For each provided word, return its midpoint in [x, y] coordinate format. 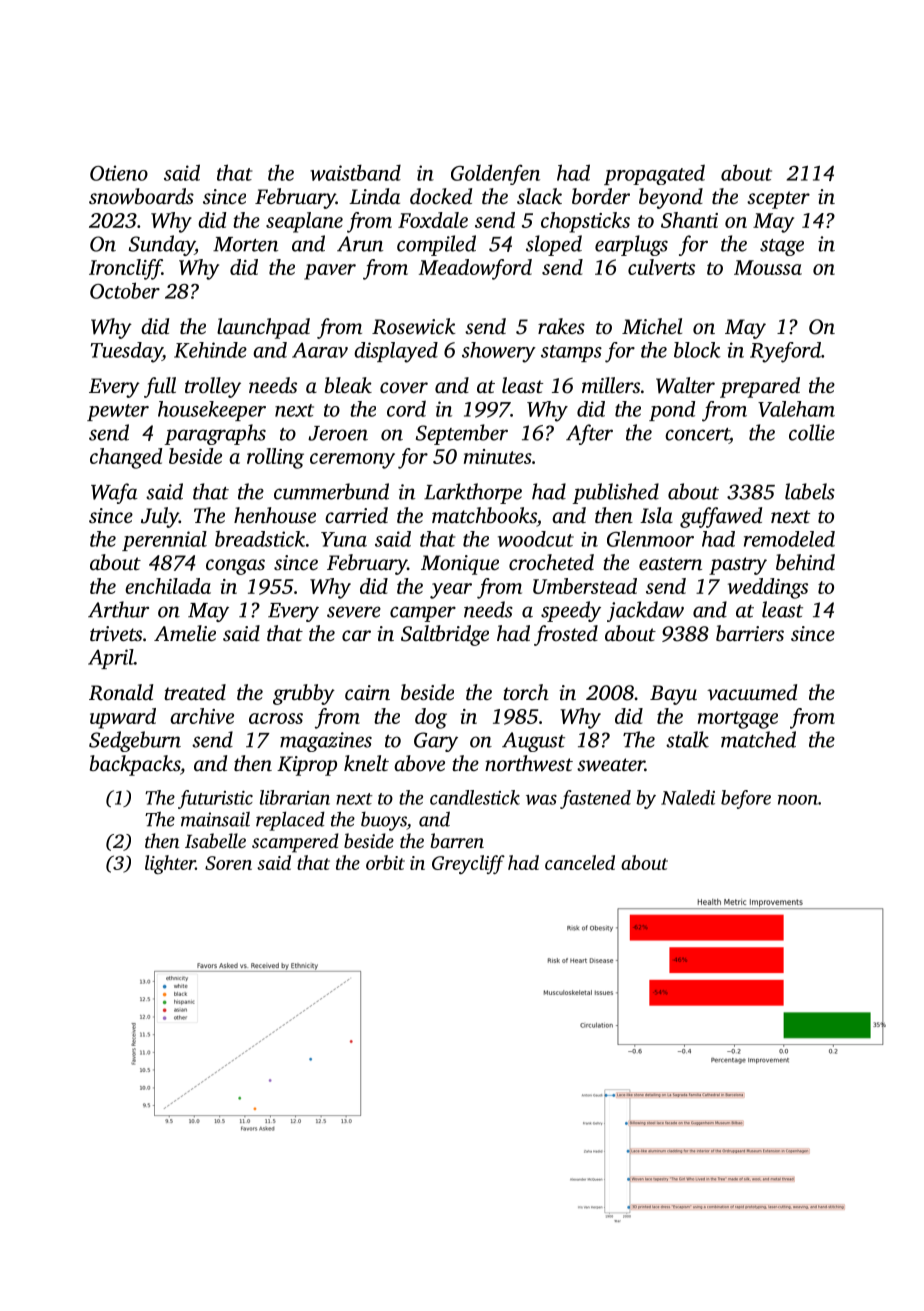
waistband [355, 172]
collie [812, 432]
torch [526, 692]
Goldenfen [495, 174]
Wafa [114, 493]
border [601, 196]
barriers [750, 633]
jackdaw [645, 611]
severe [354, 612]
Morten [245, 244]
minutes [498, 456]
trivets [116, 634]
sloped [554, 245]
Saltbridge [445, 635]
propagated [654, 174]
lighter [170, 864]
